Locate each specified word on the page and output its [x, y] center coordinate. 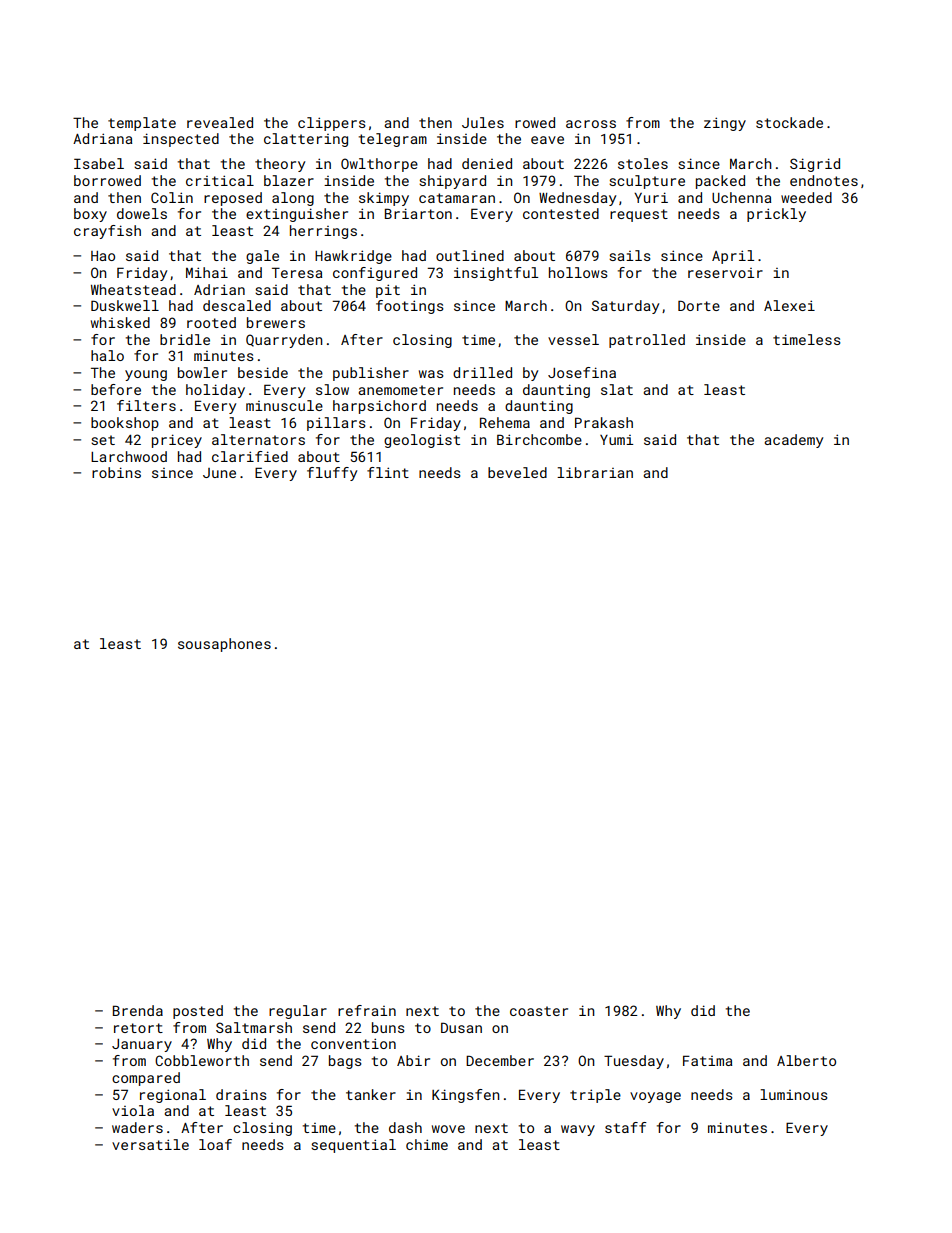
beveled [517, 472]
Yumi [616, 440]
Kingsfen [465, 1096]
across [591, 124]
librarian [595, 472]
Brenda [138, 1010]
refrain [367, 1010]
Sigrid [815, 165]
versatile [150, 1144]
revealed [220, 122]
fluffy [332, 474]
